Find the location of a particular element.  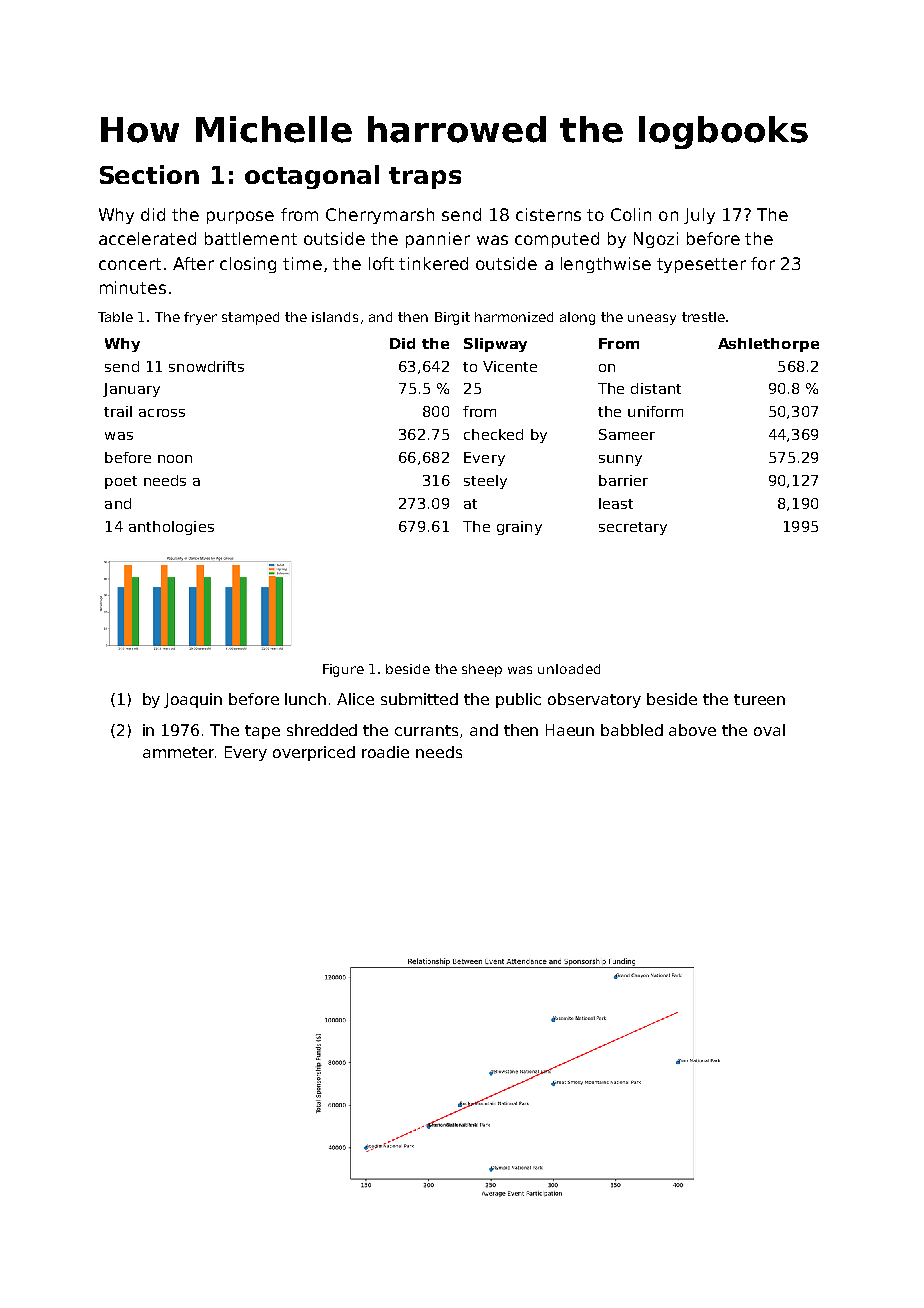

sunny is located at coordinates (620, 460).
